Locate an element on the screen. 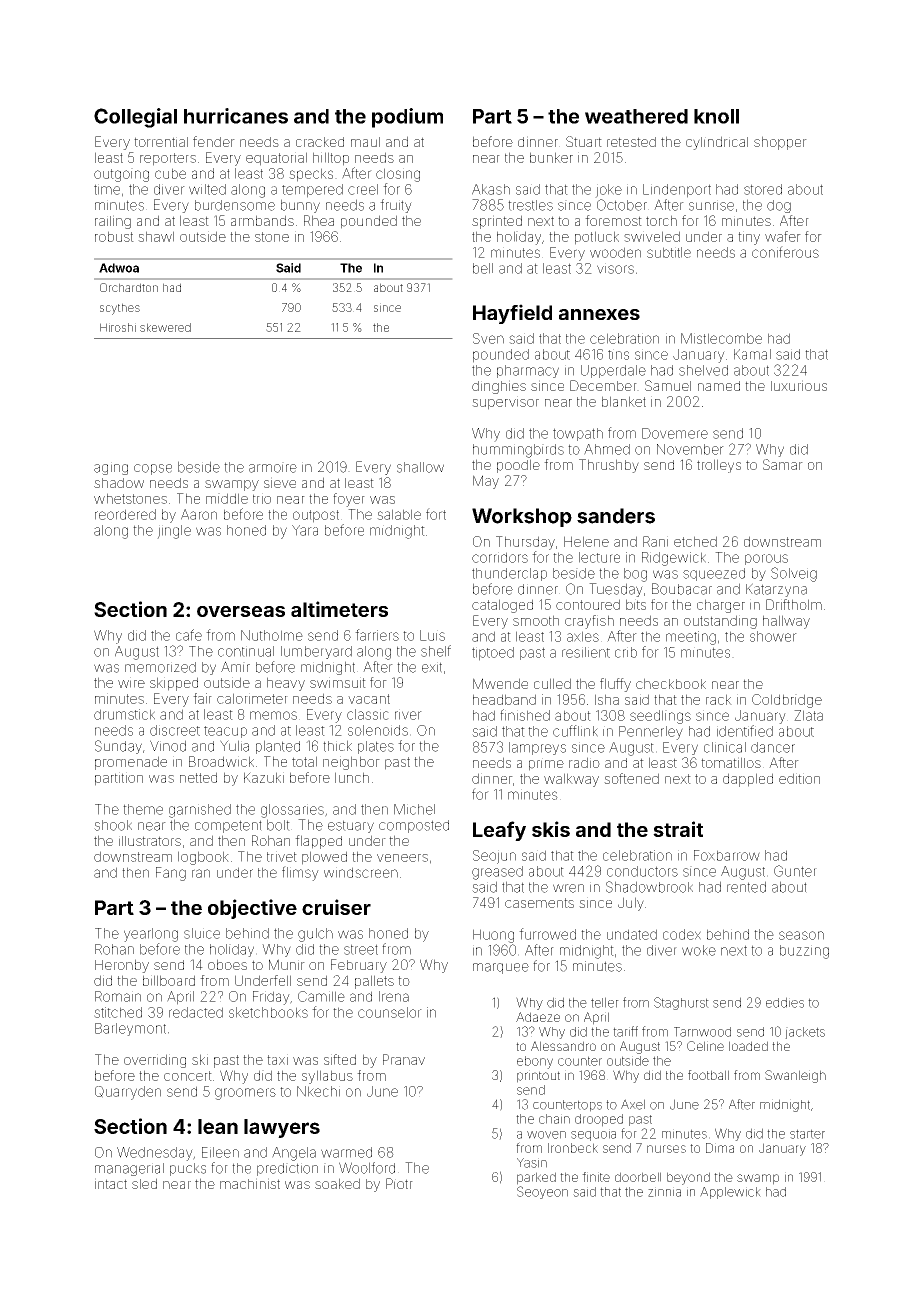 Image resolution: width=924 pixels, height=1308 pixels. foyer is located at coordinates (349, 500).
